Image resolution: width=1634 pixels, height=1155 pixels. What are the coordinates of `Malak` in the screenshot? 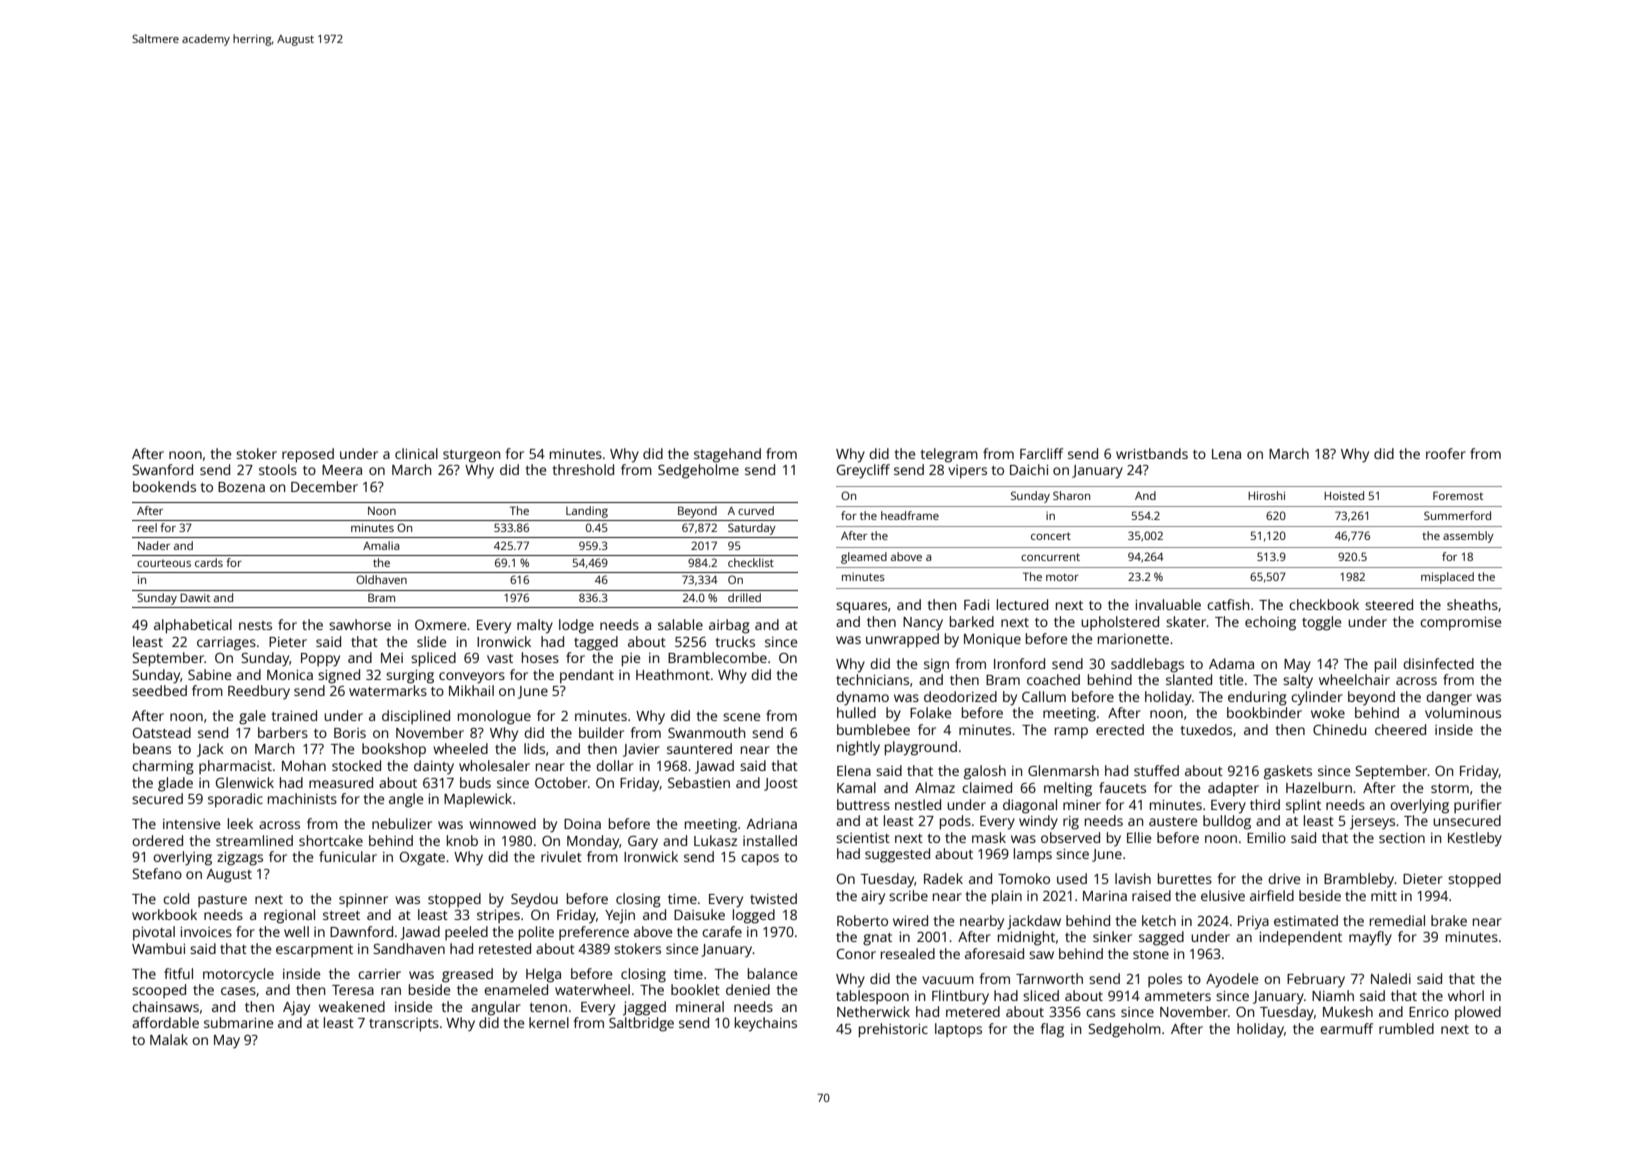 It's located at (169, 1039).
